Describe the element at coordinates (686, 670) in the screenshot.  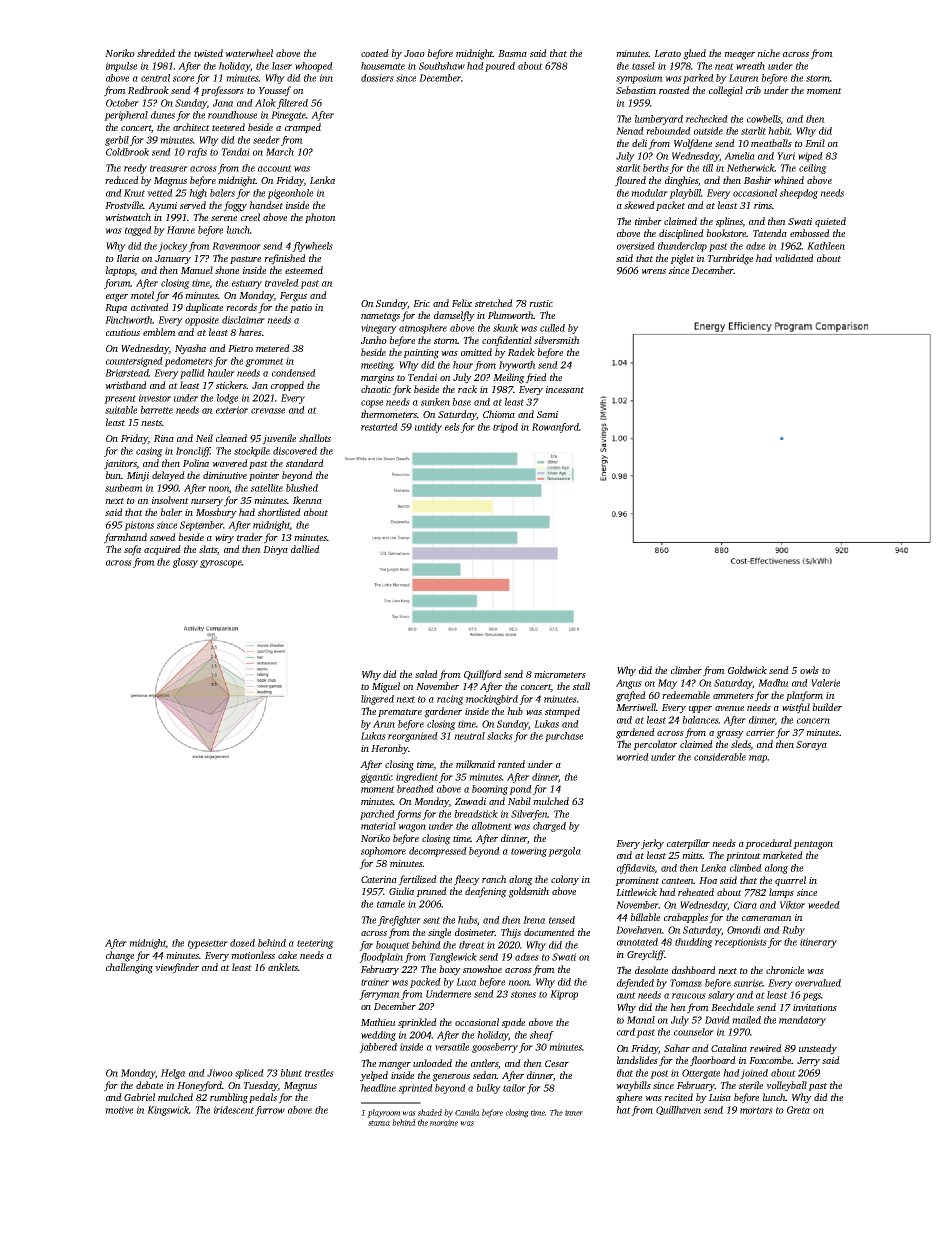
I see `climber` at that location.
